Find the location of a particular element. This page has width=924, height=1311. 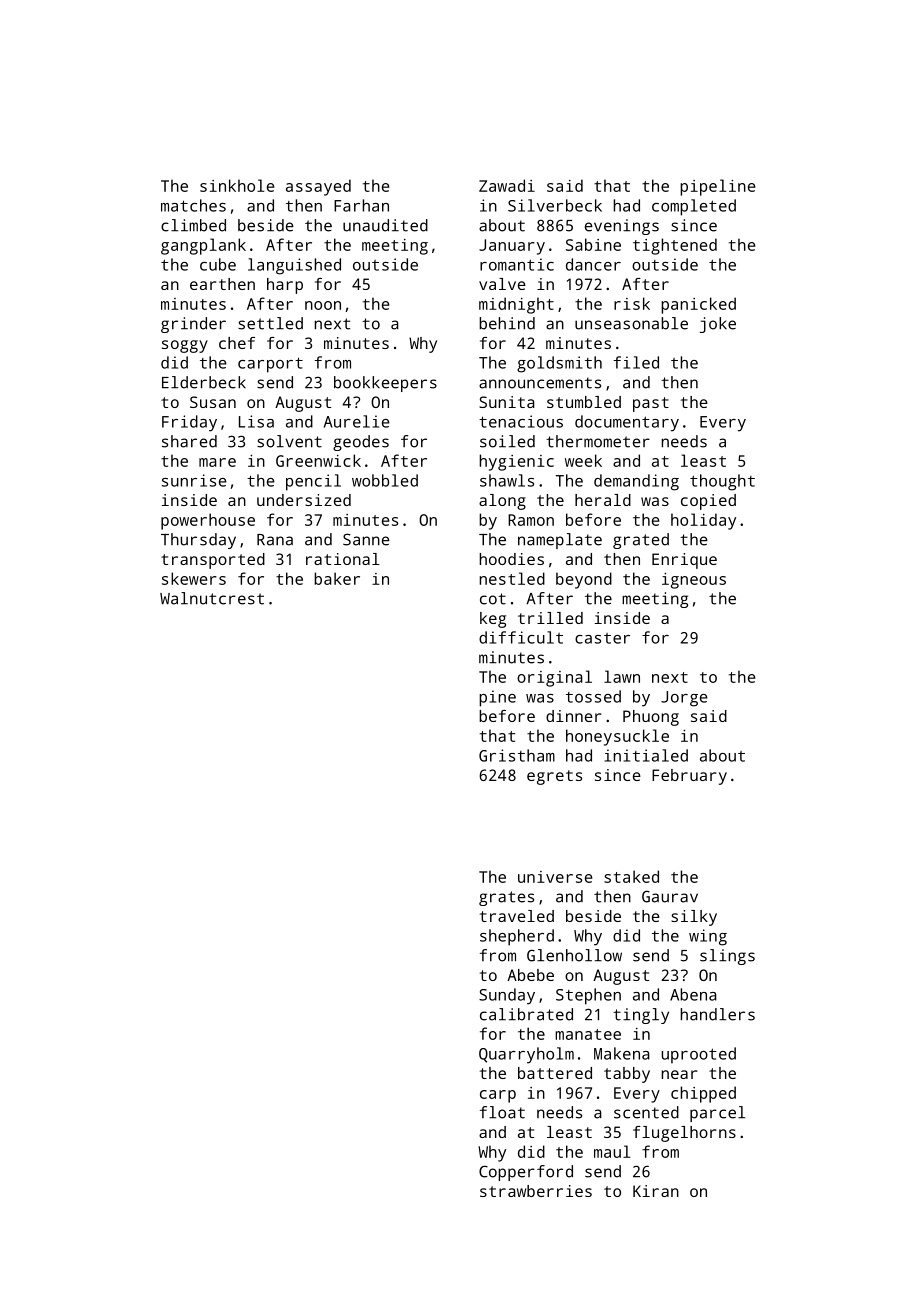

past is located at coordinates (651, 404).
